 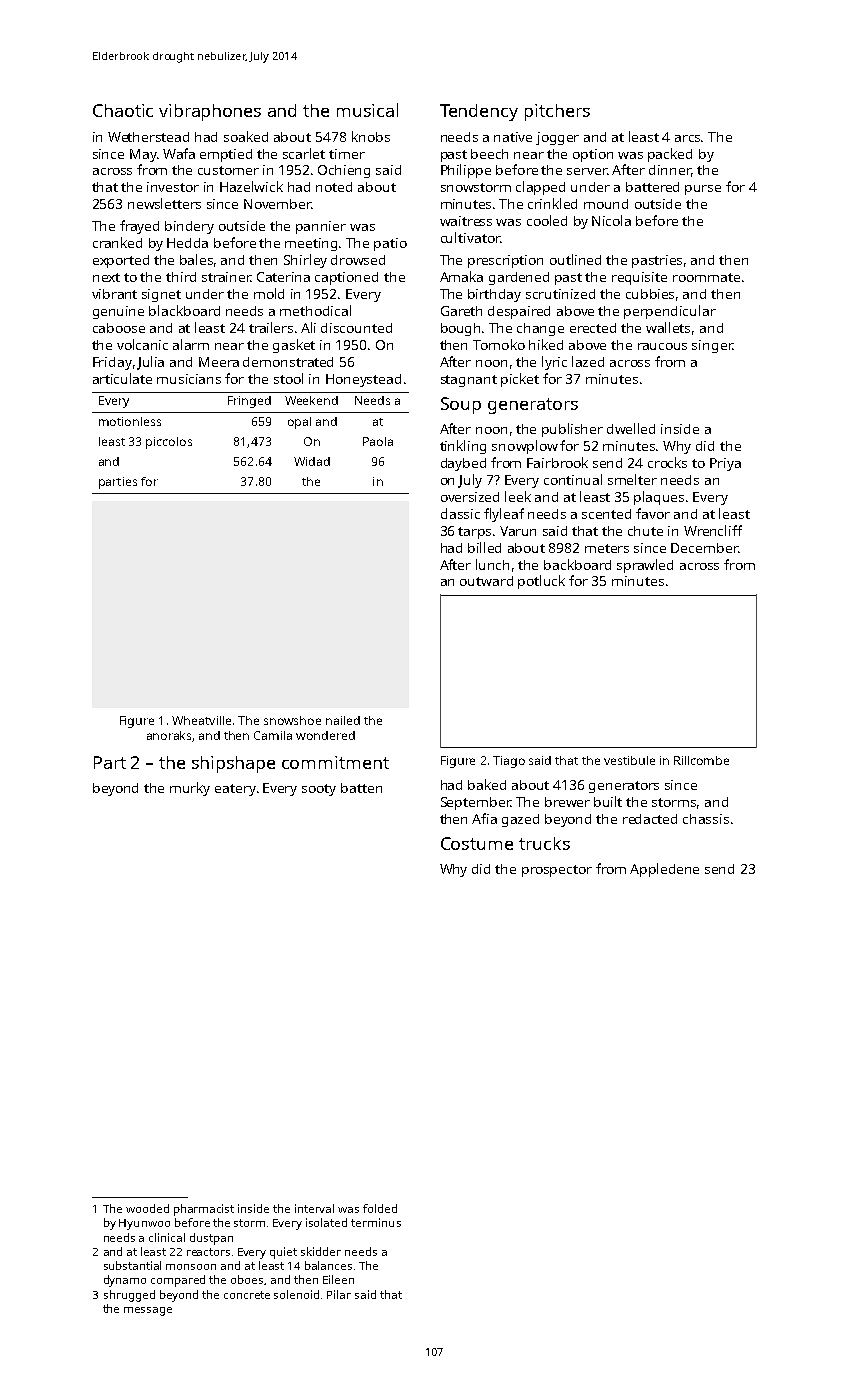 What do you see at coordinates (361, 788) in the image?
I see `batten` at bounding box center [361, 788].
